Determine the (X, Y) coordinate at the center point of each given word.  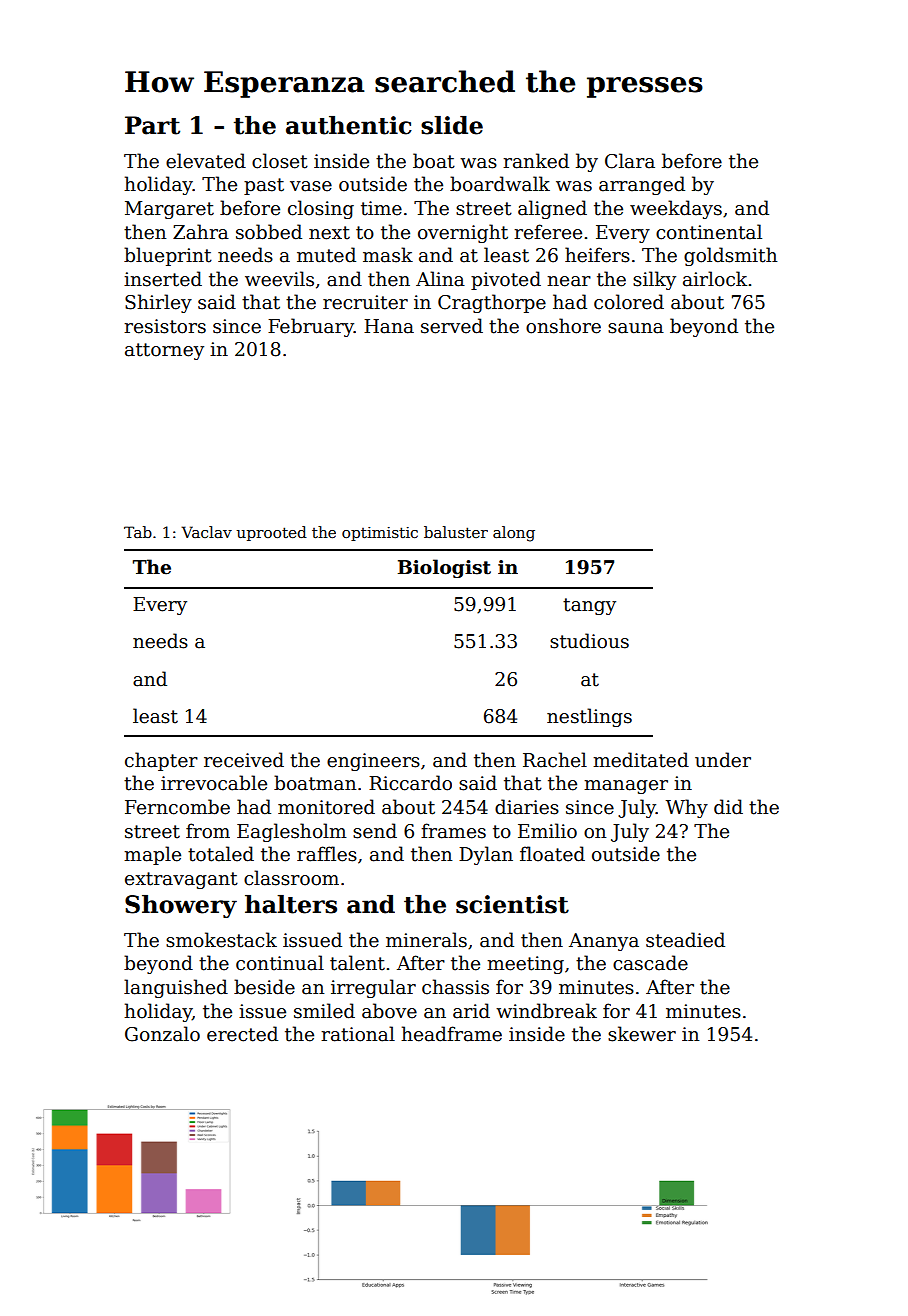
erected (242, 1034)
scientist (512, 904)
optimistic (380, 534)
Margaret (169, 210)
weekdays (676, 209)
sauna (636, 328)
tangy (589, 606)
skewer (642, 1034)
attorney (164, 351)
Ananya (604, 942)
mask (388, 255)
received (244, 760)
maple (152, 855)
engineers (373, 762)
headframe (451, 1034)
